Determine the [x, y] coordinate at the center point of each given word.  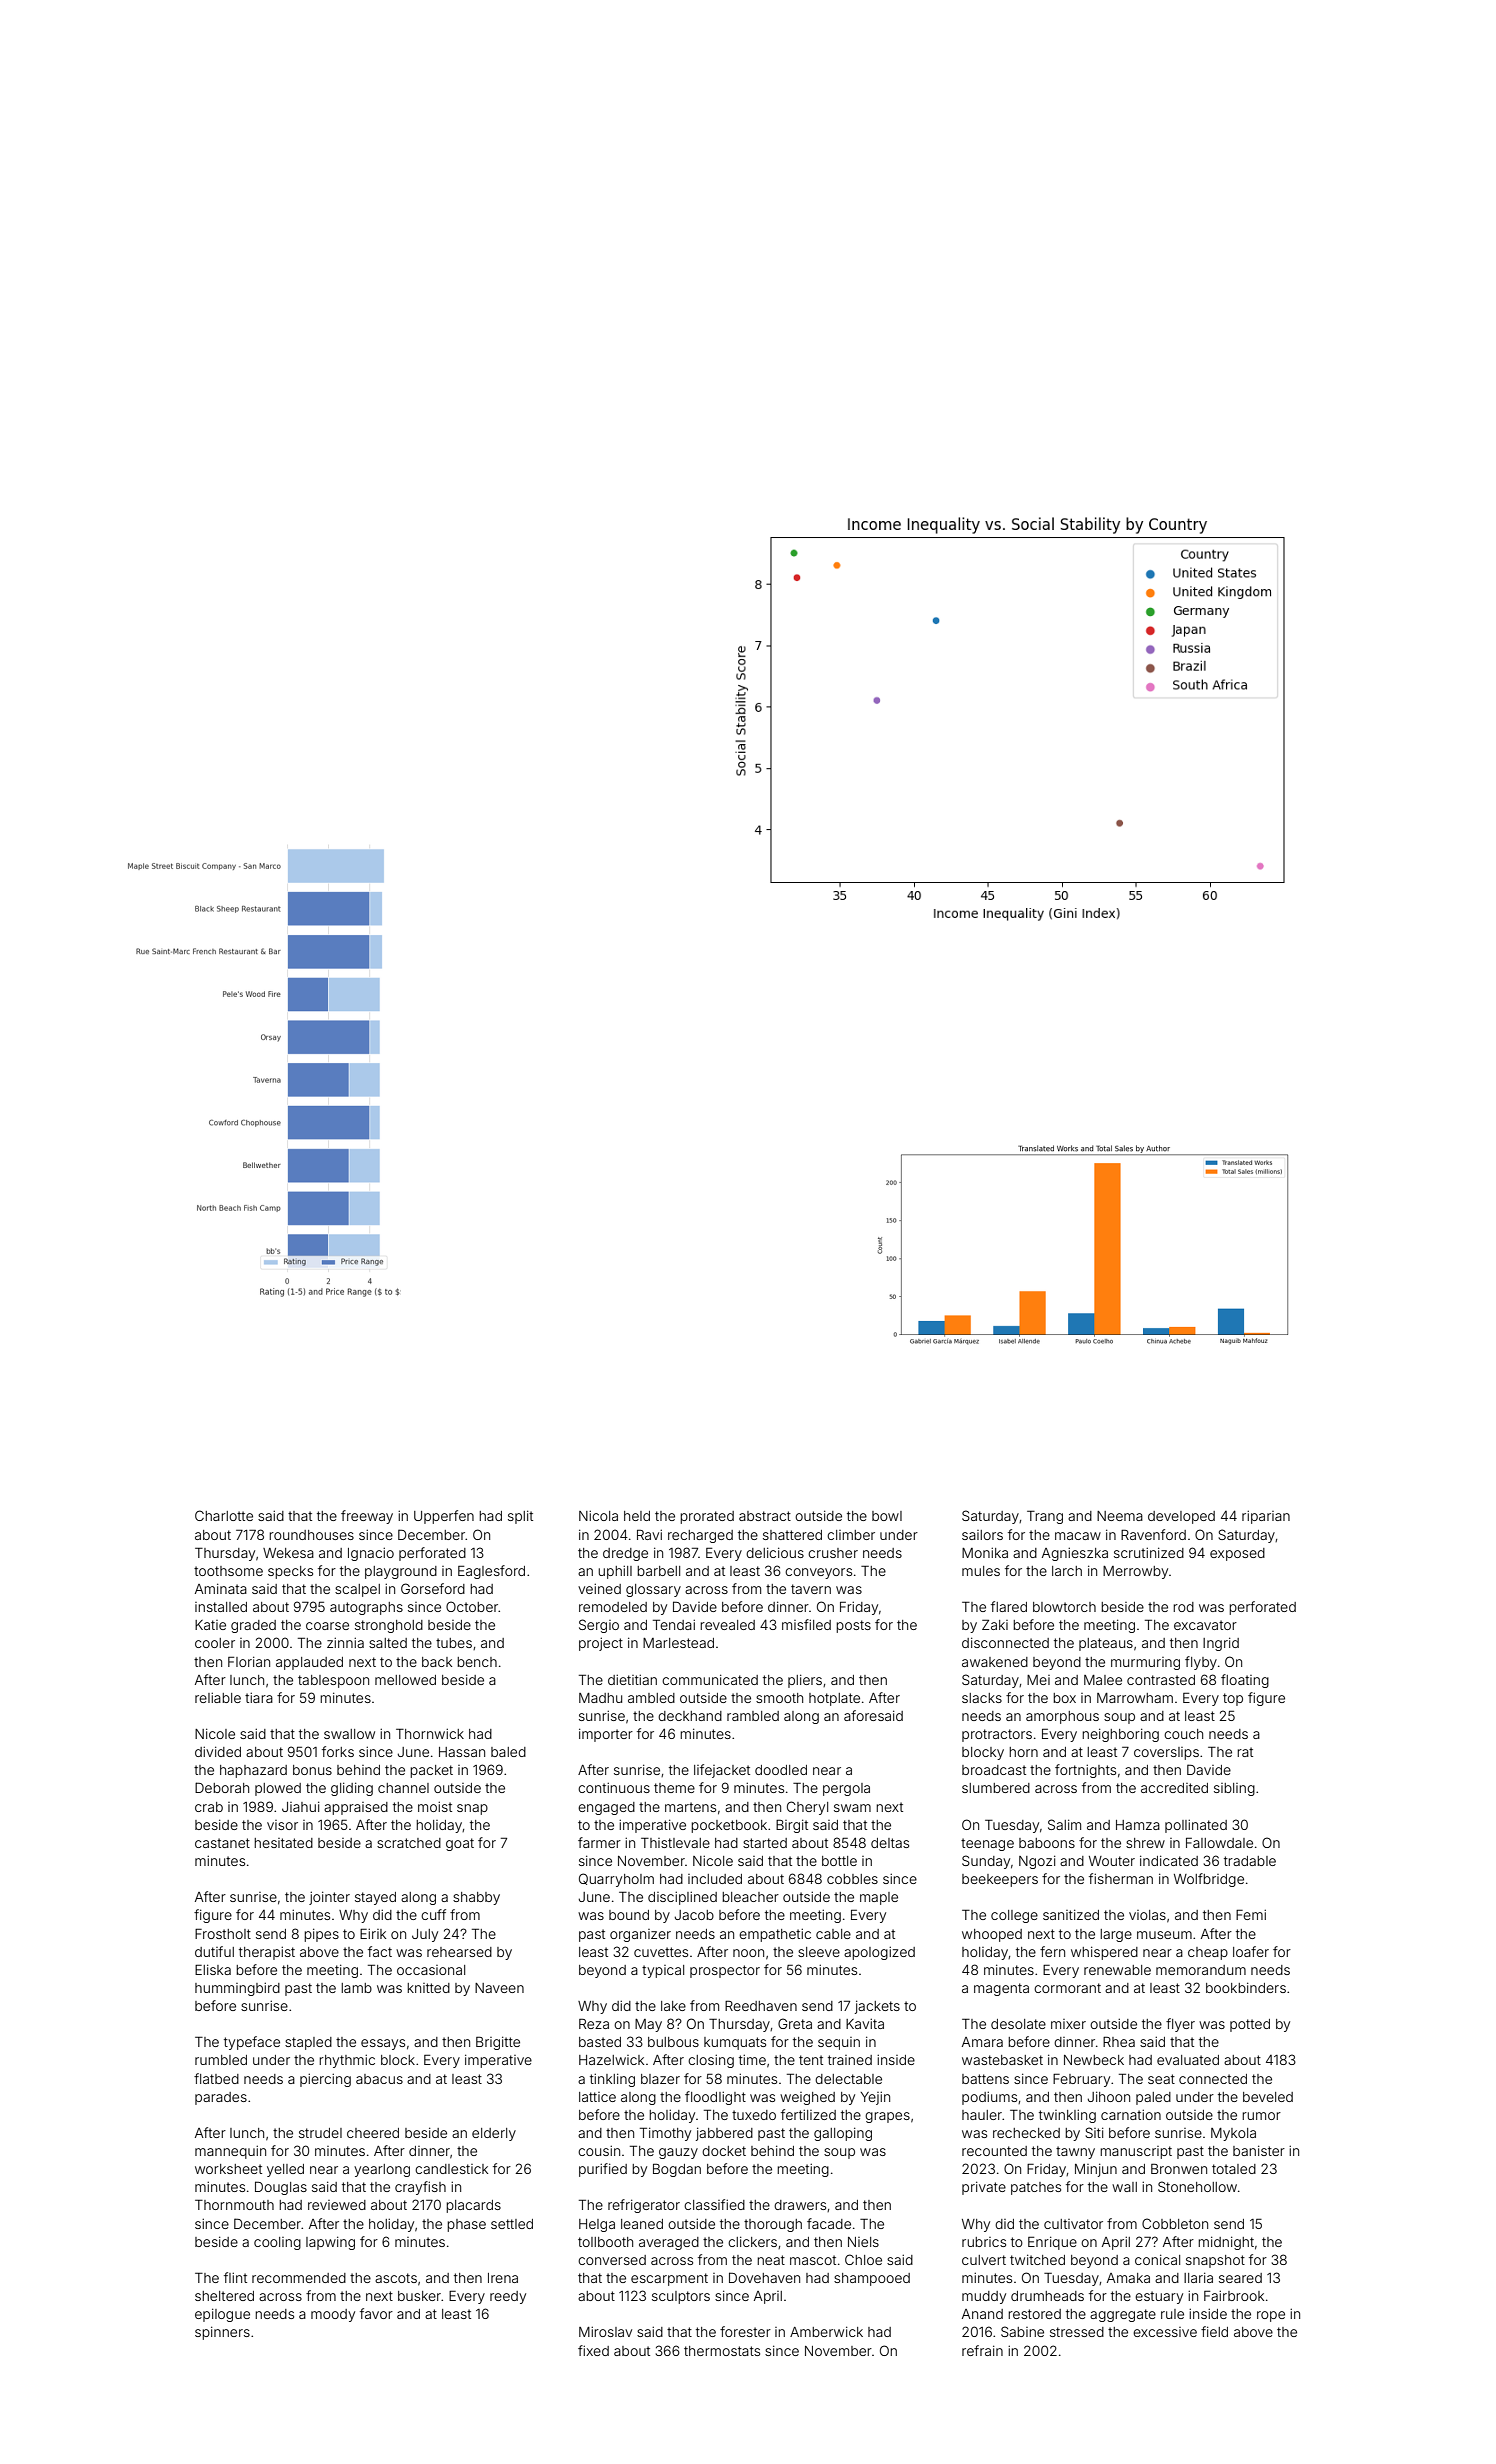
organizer [640, 1935]
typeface [252, 2043]
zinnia [345, 1643]
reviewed [337, 2205]
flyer [1180, 2025]
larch [1067, 1571]
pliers [805, 1681]
